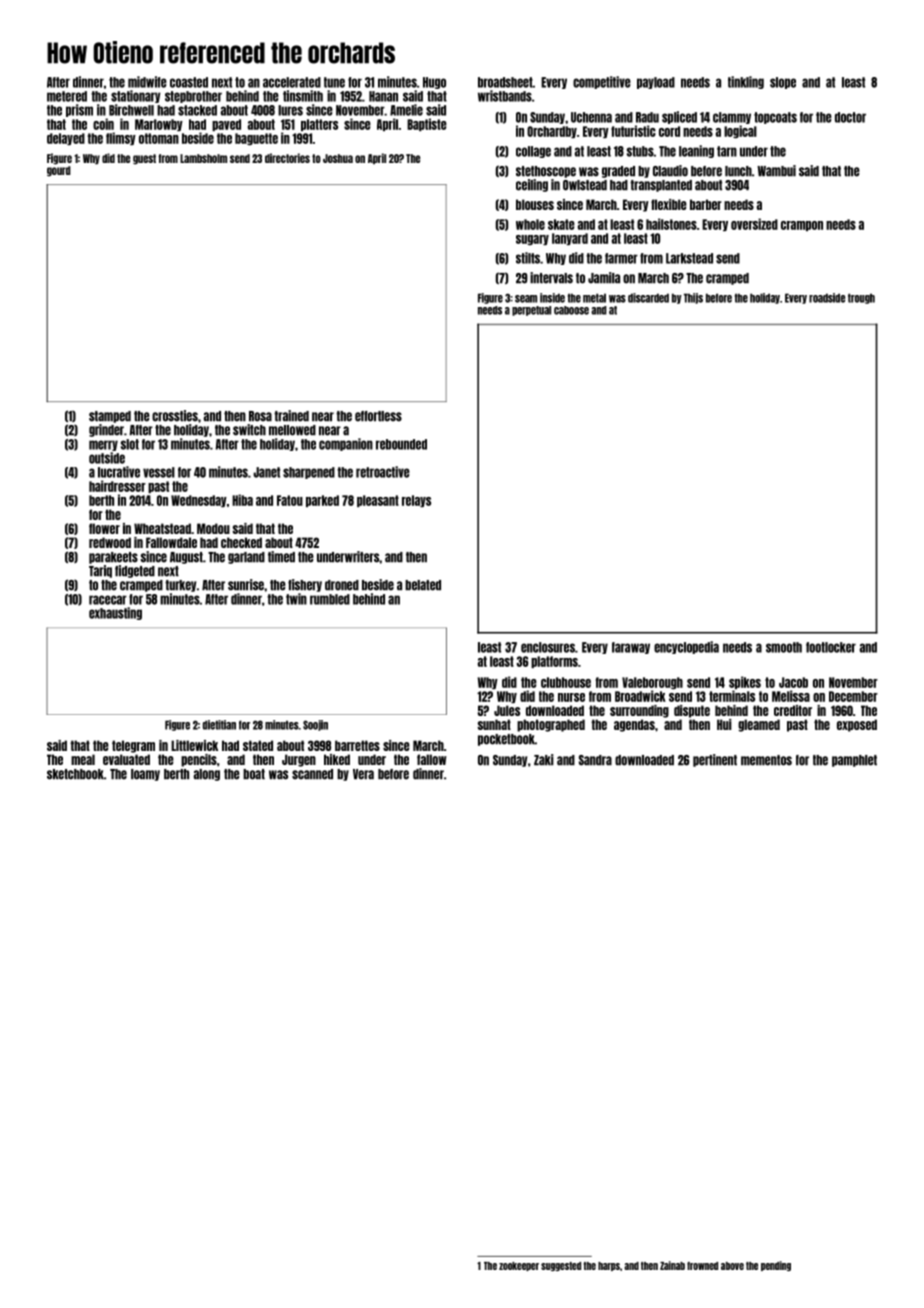 The image size is (924, 1308). Describe the element at coordinates (519, 1266) in the screenshot. I see `zookeeper` at that location.
